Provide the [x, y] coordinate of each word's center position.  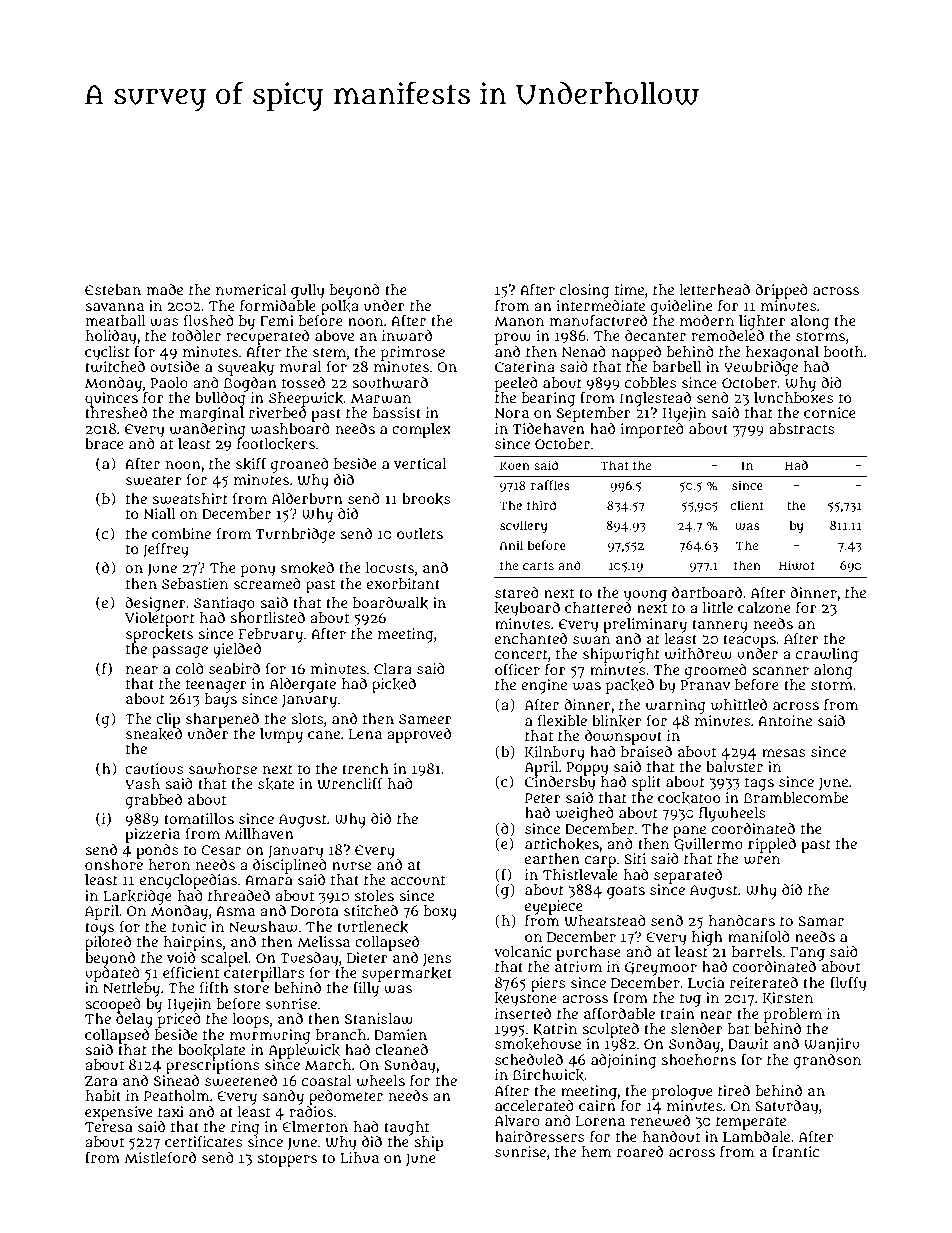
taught [406, 1128]
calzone [764, 608]
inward [407, 336]
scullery [523, 526]
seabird [234, 668]
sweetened [241, 1081]
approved [419, 735]
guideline [681, 307]
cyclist [107, 353]
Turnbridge [295, 535]
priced [179, 1020]
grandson [827, 1061]
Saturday [786, 1107]
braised [646, 751]
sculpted [610, 1030]
